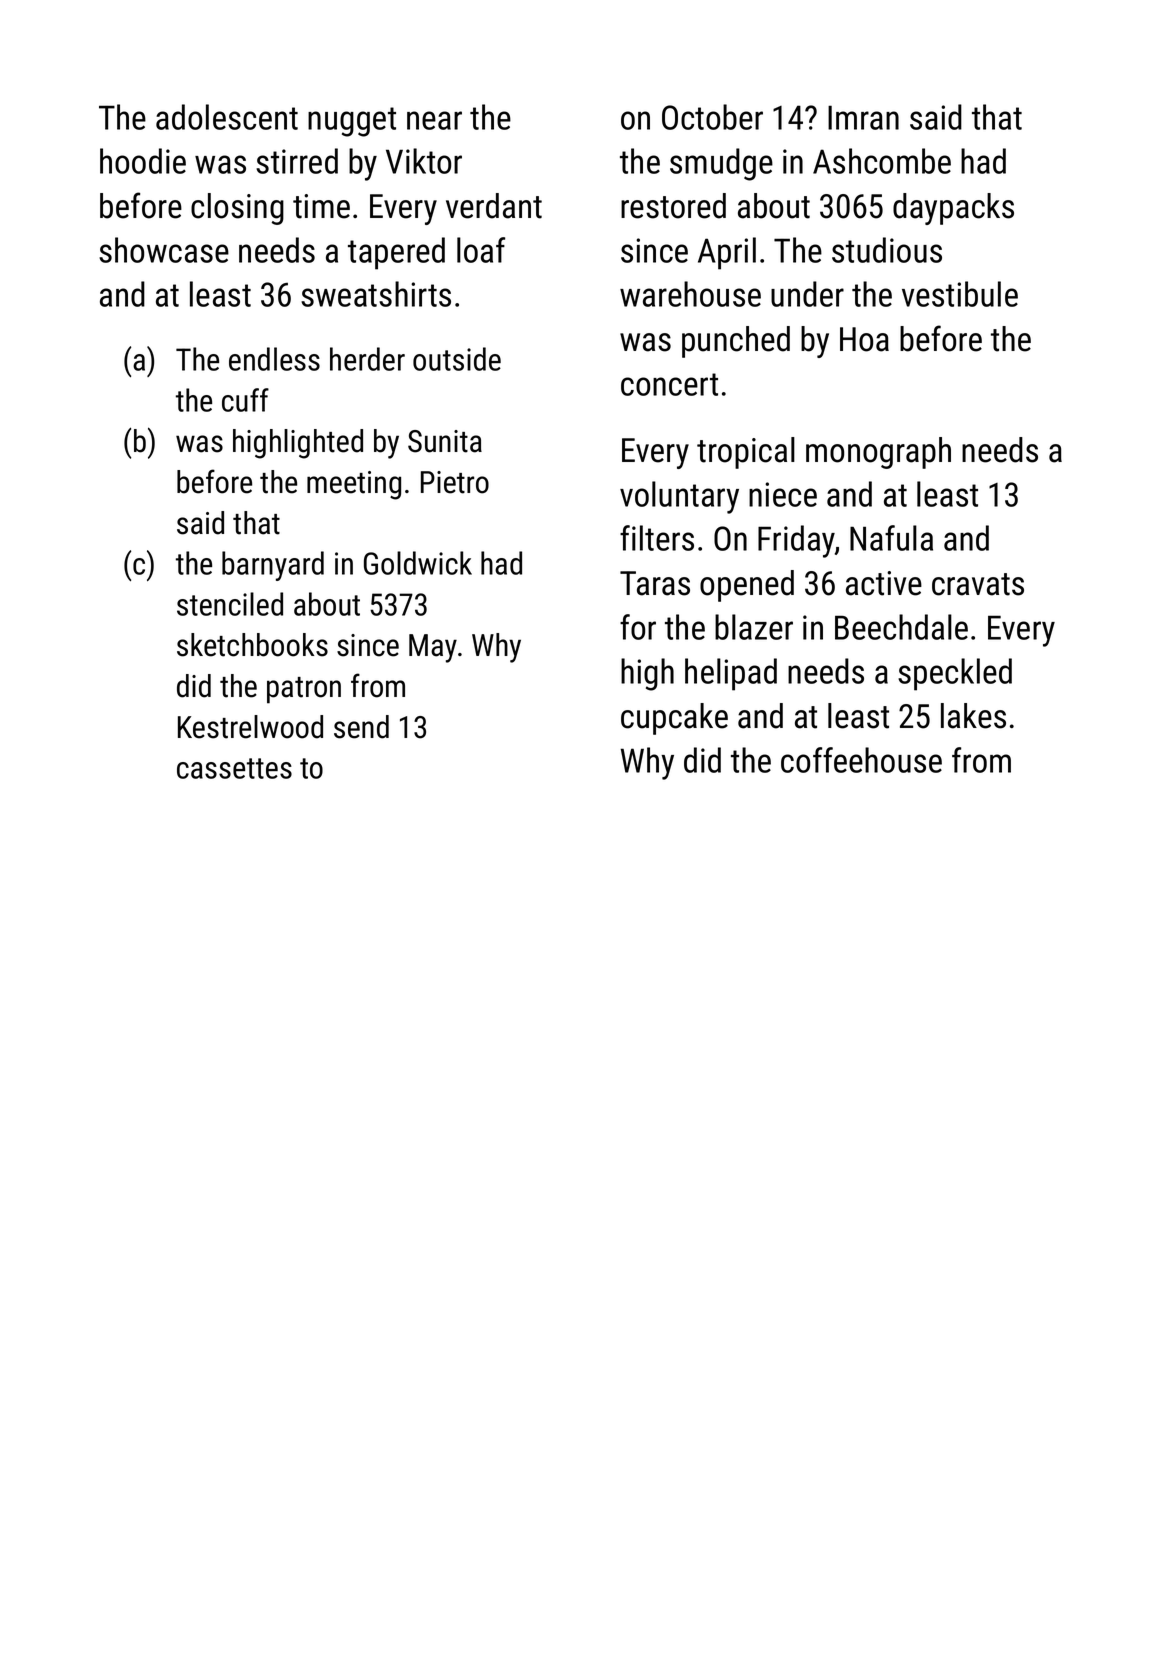  What do you see at coordinates (434, 120) in the document?
I see `near` at bounding box center [434, 120].
